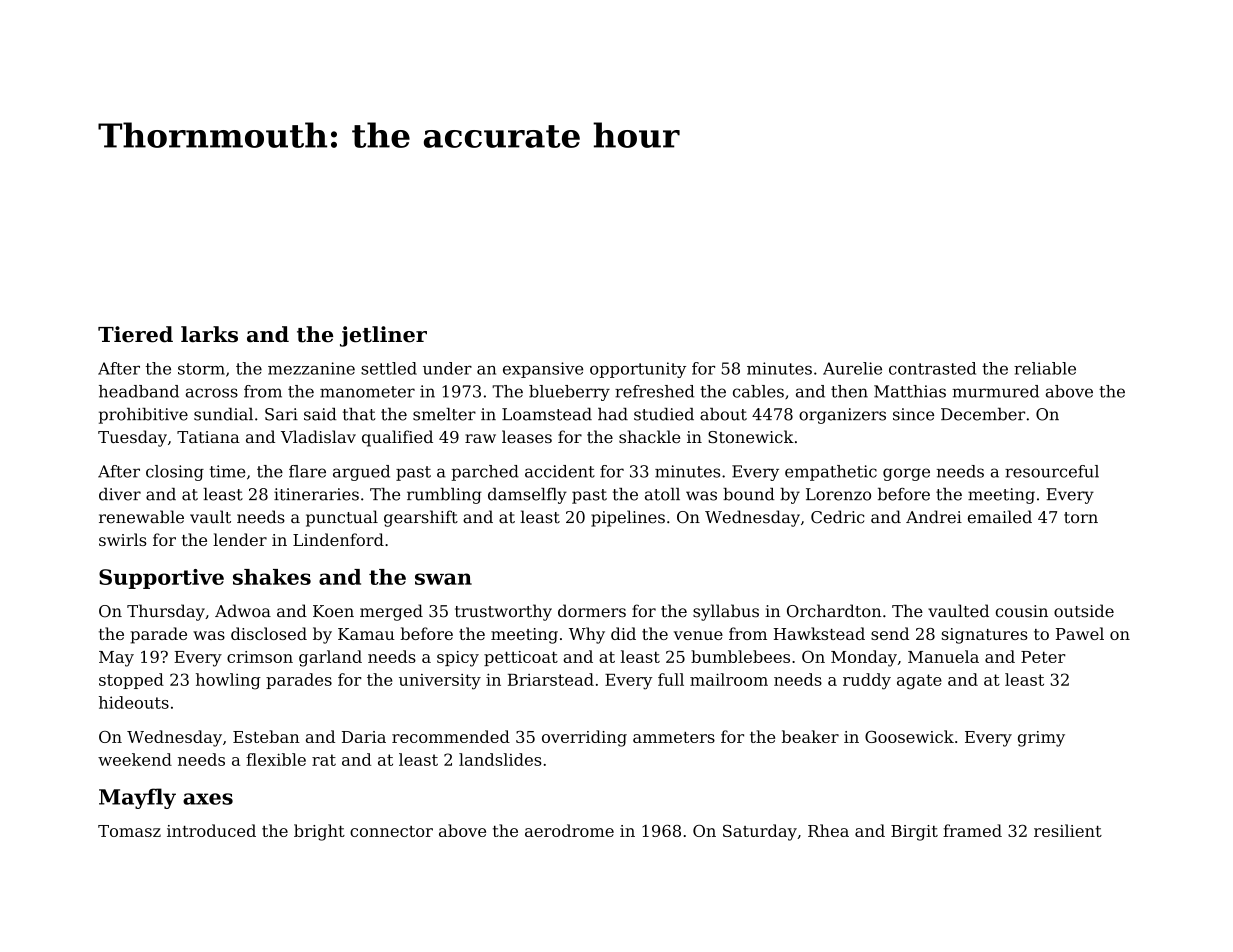 This image has height=952, width=1233. What do you see at coordinates (129, 831) in the image?
I see `Tomasz` at bounding box center [129, 831].
